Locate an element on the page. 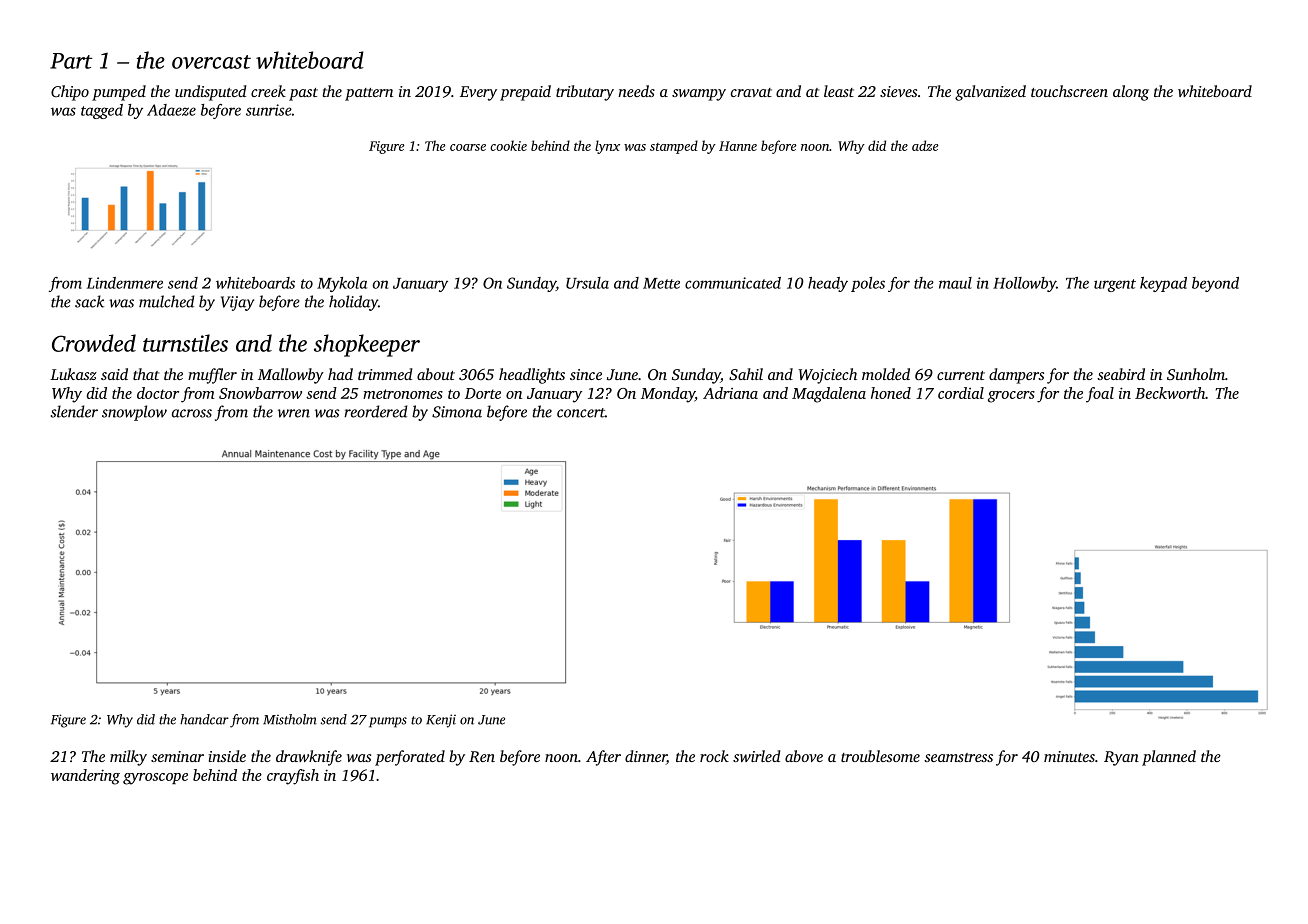  least is located at coordinates (839, 91).
